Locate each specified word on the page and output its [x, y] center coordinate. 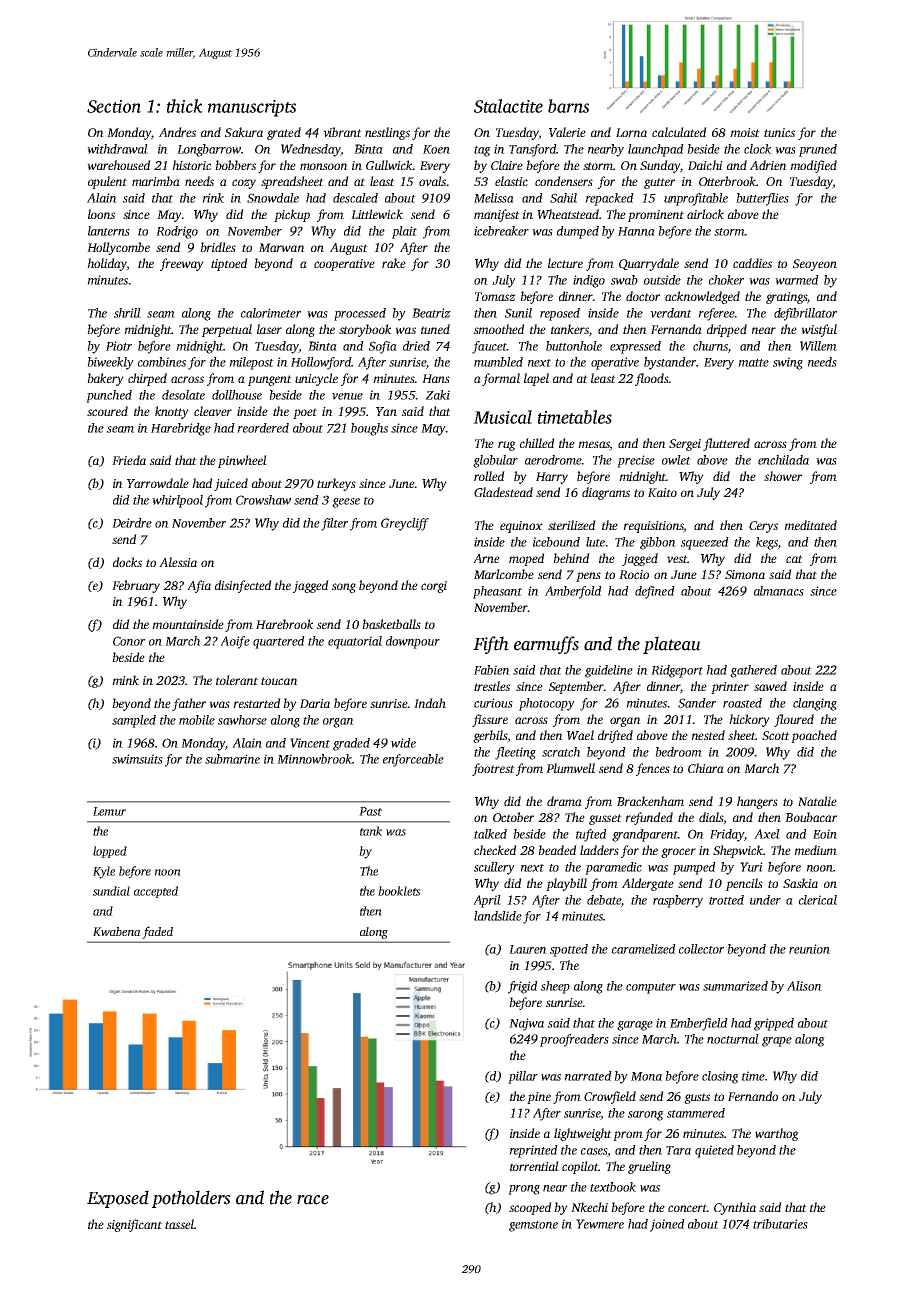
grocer [678, 853]
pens [588, 577]
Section [114, 106]
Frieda [129, 460]
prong [524, 1190]
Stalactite [508, 106]
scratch [561, 752]
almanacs [779, 591]
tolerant [237, 680]
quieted [714, 1151]
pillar [523, 1077]
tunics [779, 132]
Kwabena [117, 931]
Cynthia [735, 1208]
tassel [179, 1224]
